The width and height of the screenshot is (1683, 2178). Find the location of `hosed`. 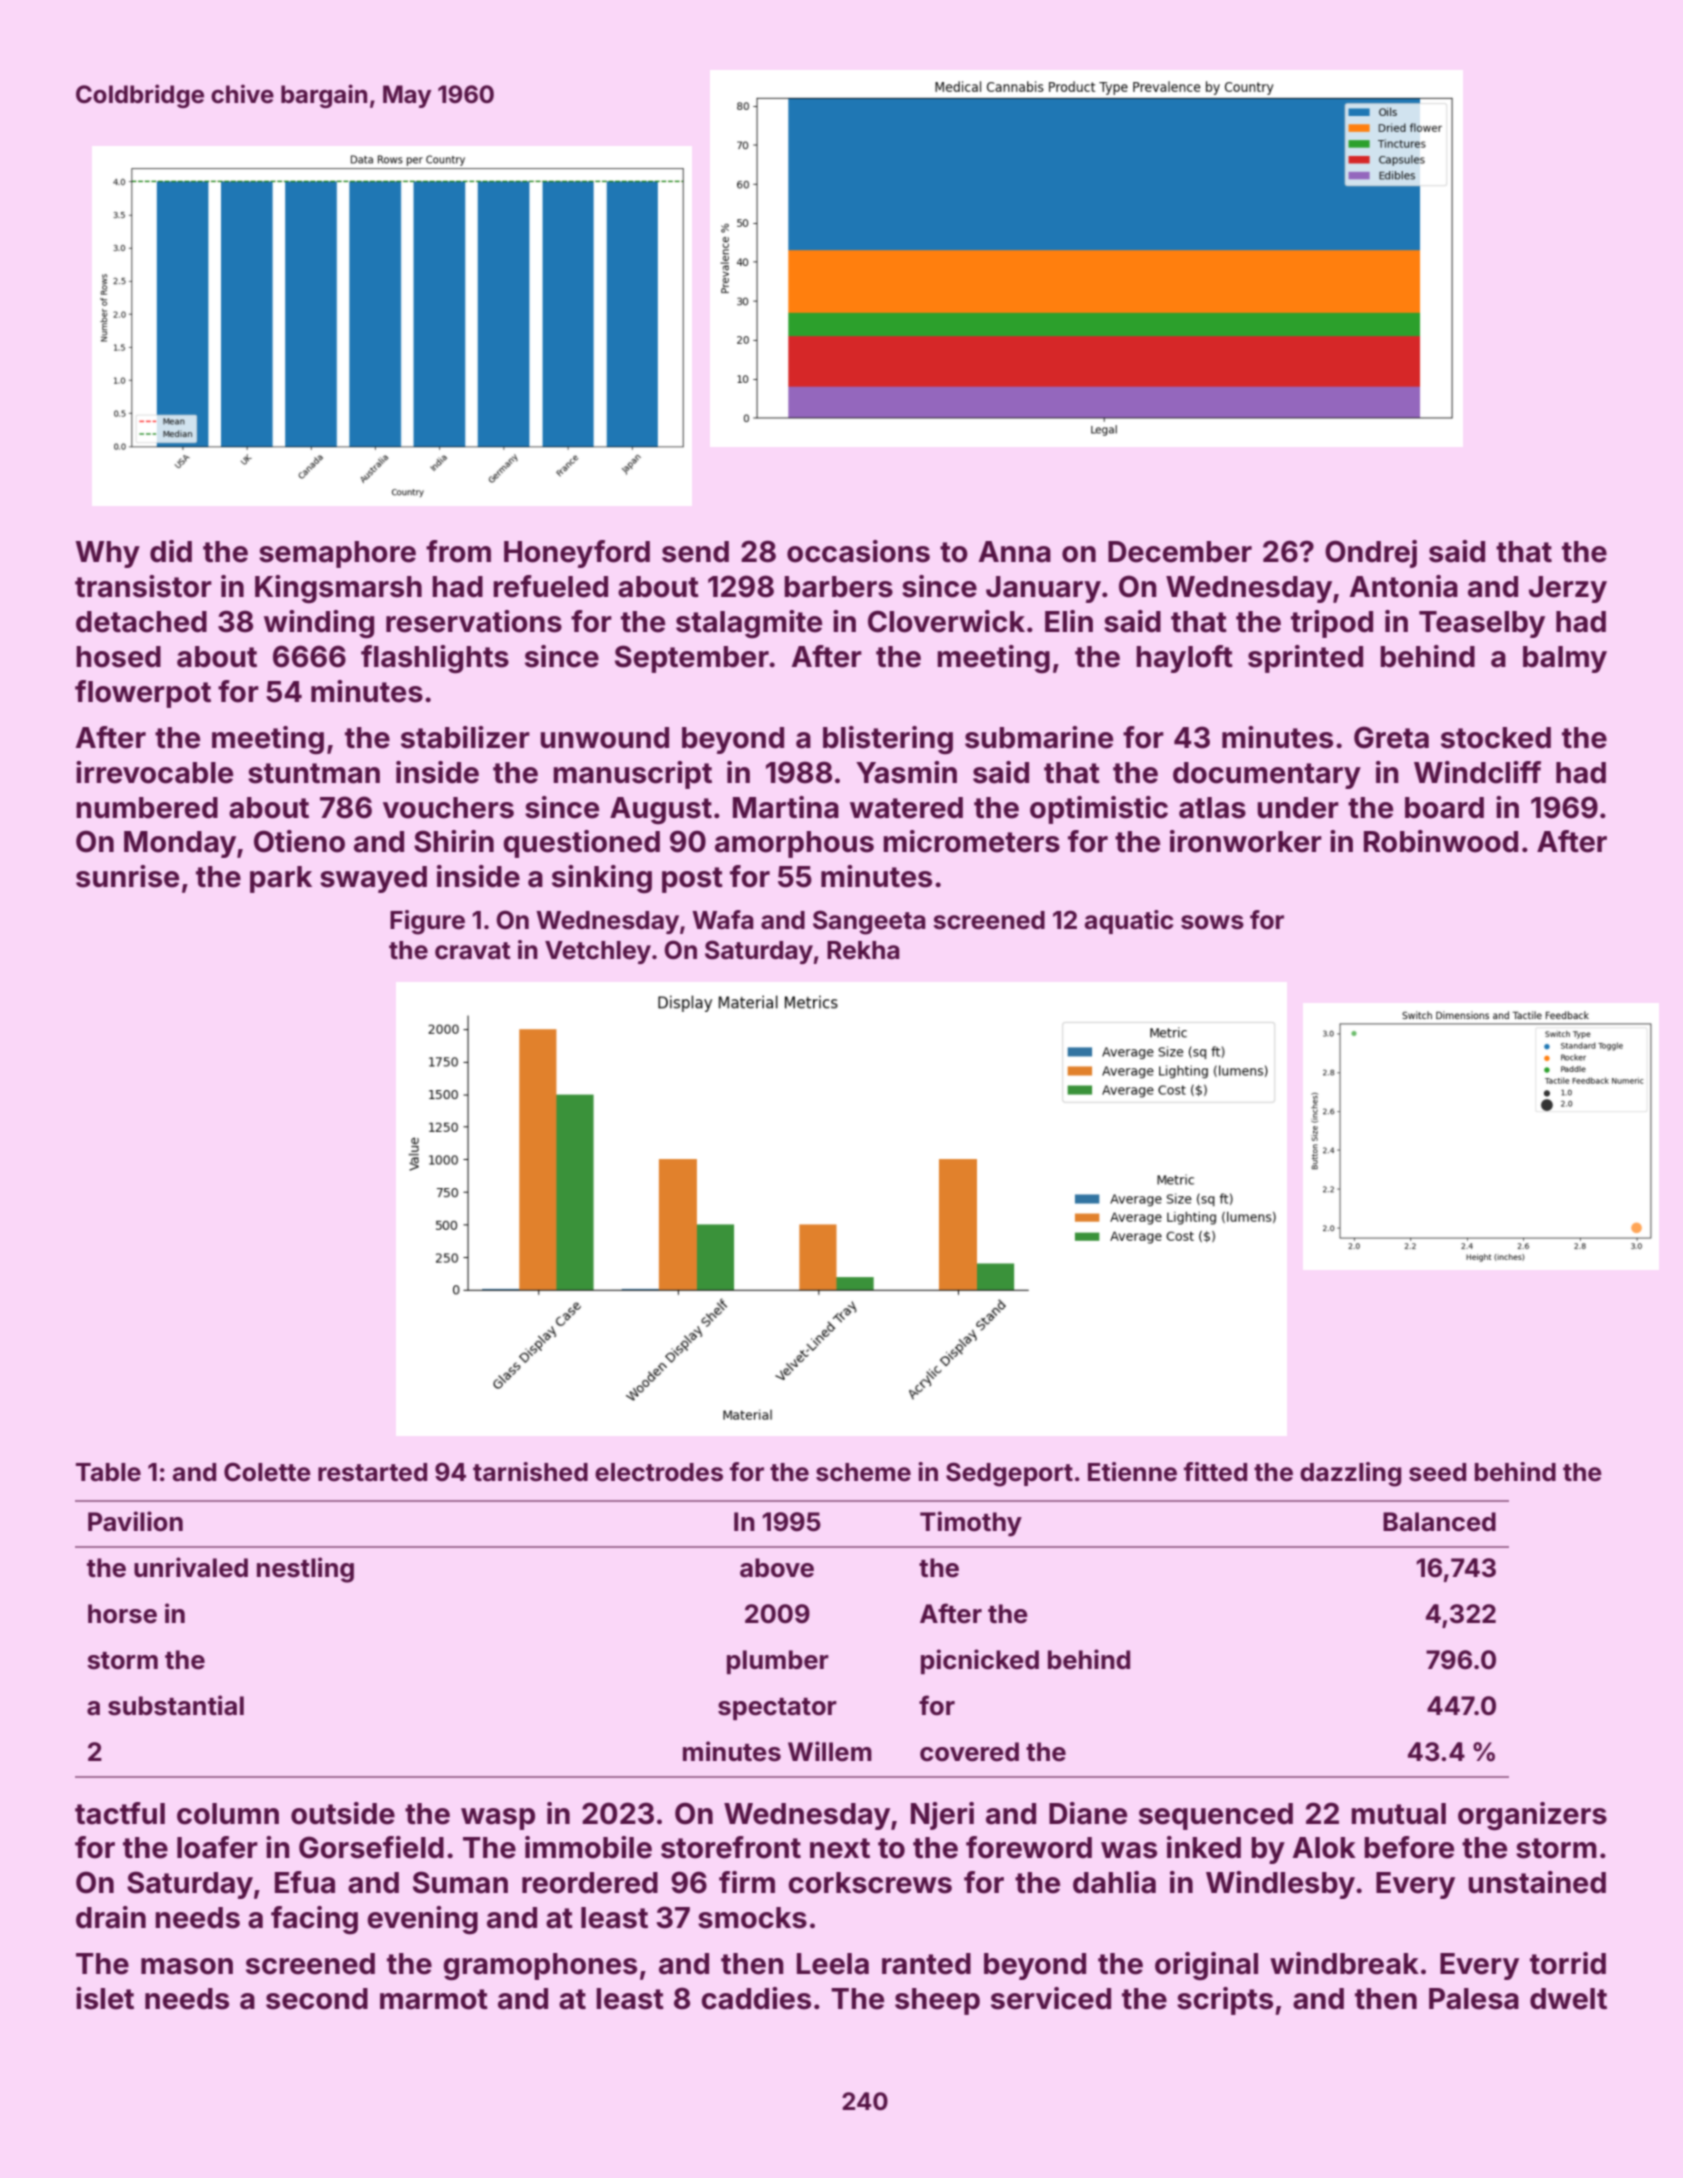

hosed is located at coordinates (118, 657).
